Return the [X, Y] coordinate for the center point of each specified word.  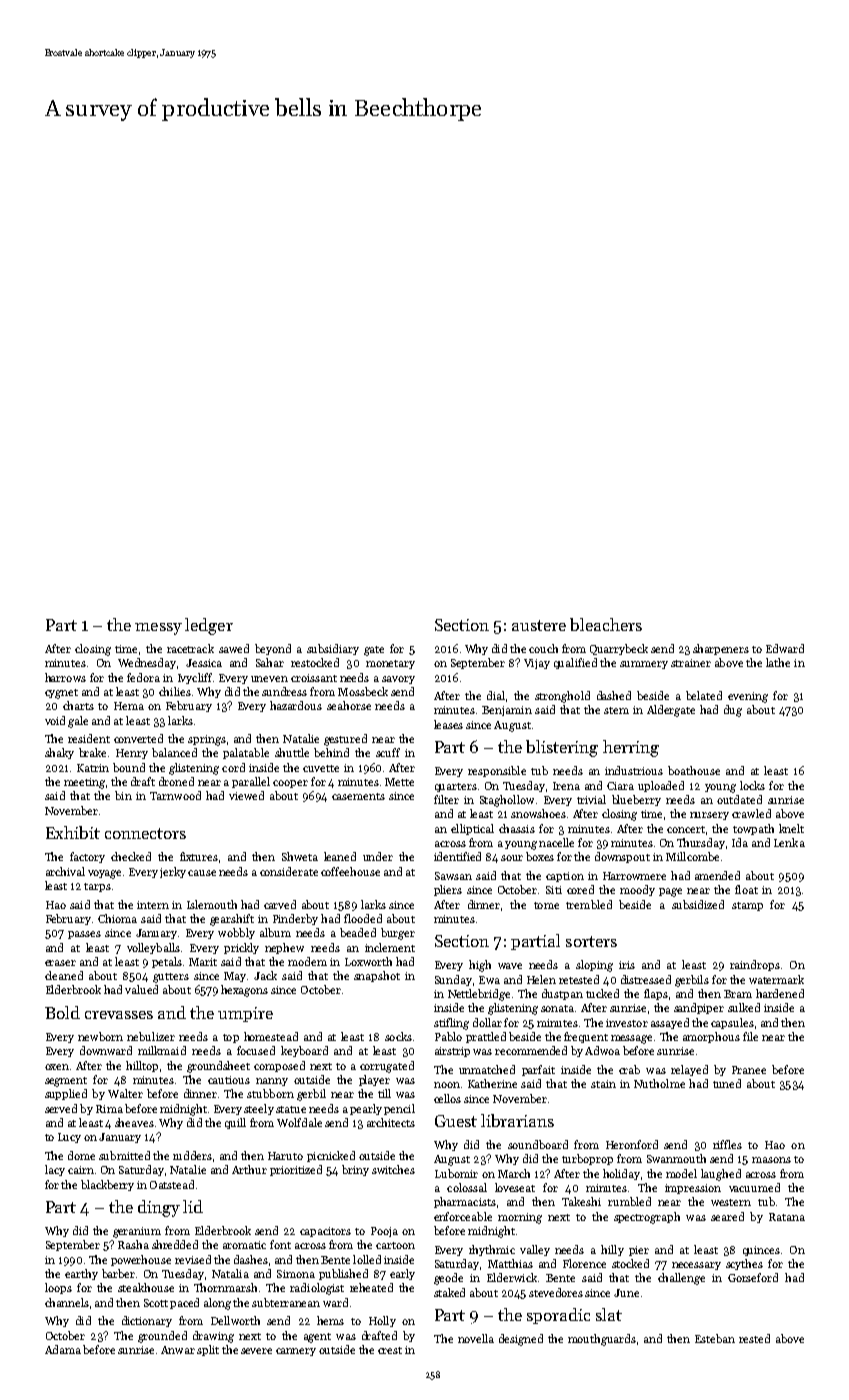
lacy [55, 1170]
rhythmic [492, 1250]
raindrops [755, 965]
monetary [390, 664]
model [681, 1173]
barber [118, 1273]
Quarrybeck [619, 649]
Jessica [204, 663]
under [378, 856]
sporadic [558, 1316]
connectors [145, 833]
